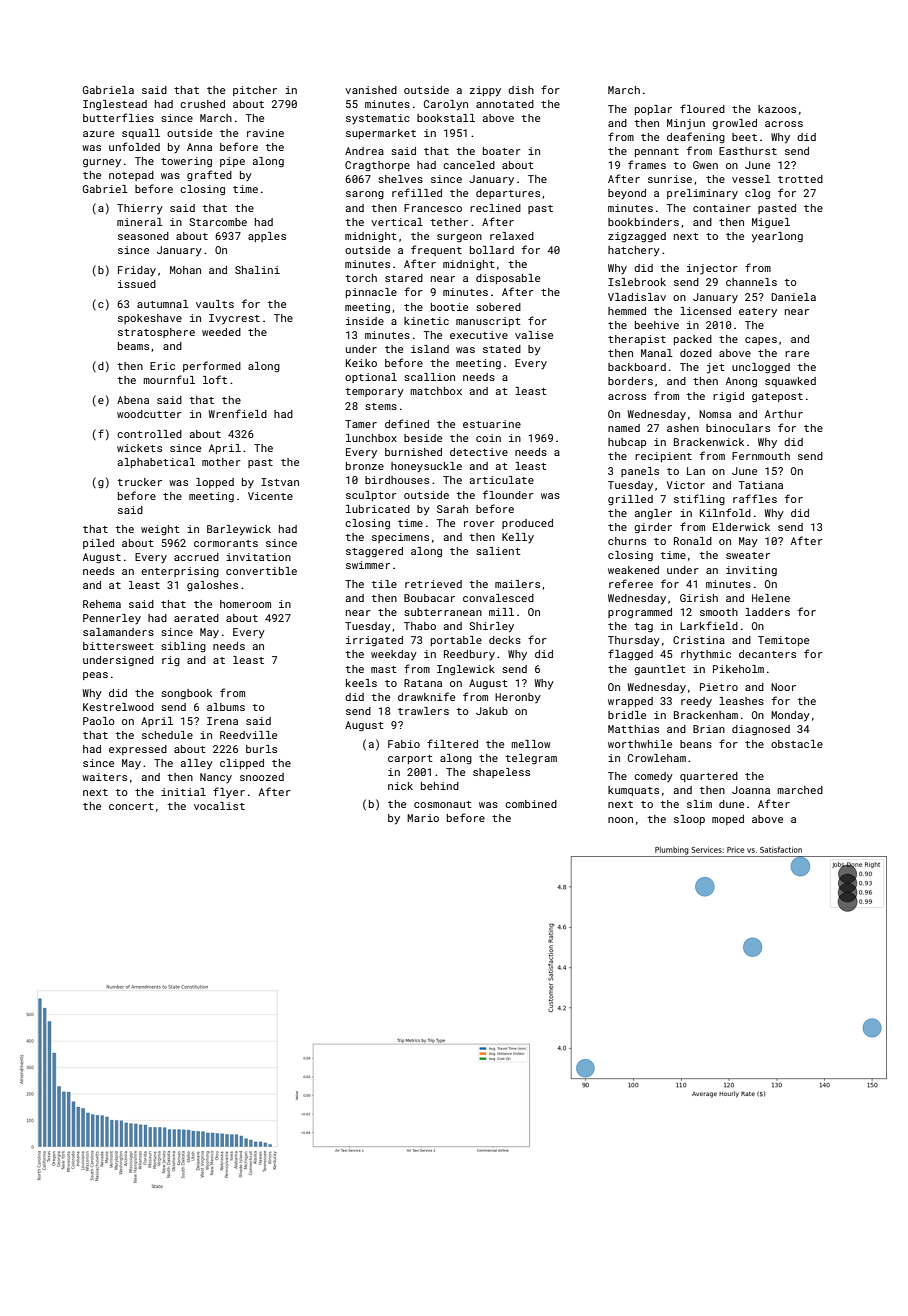 This page has height=1316, width=908. I want to click on loft, so click(215, 379).
